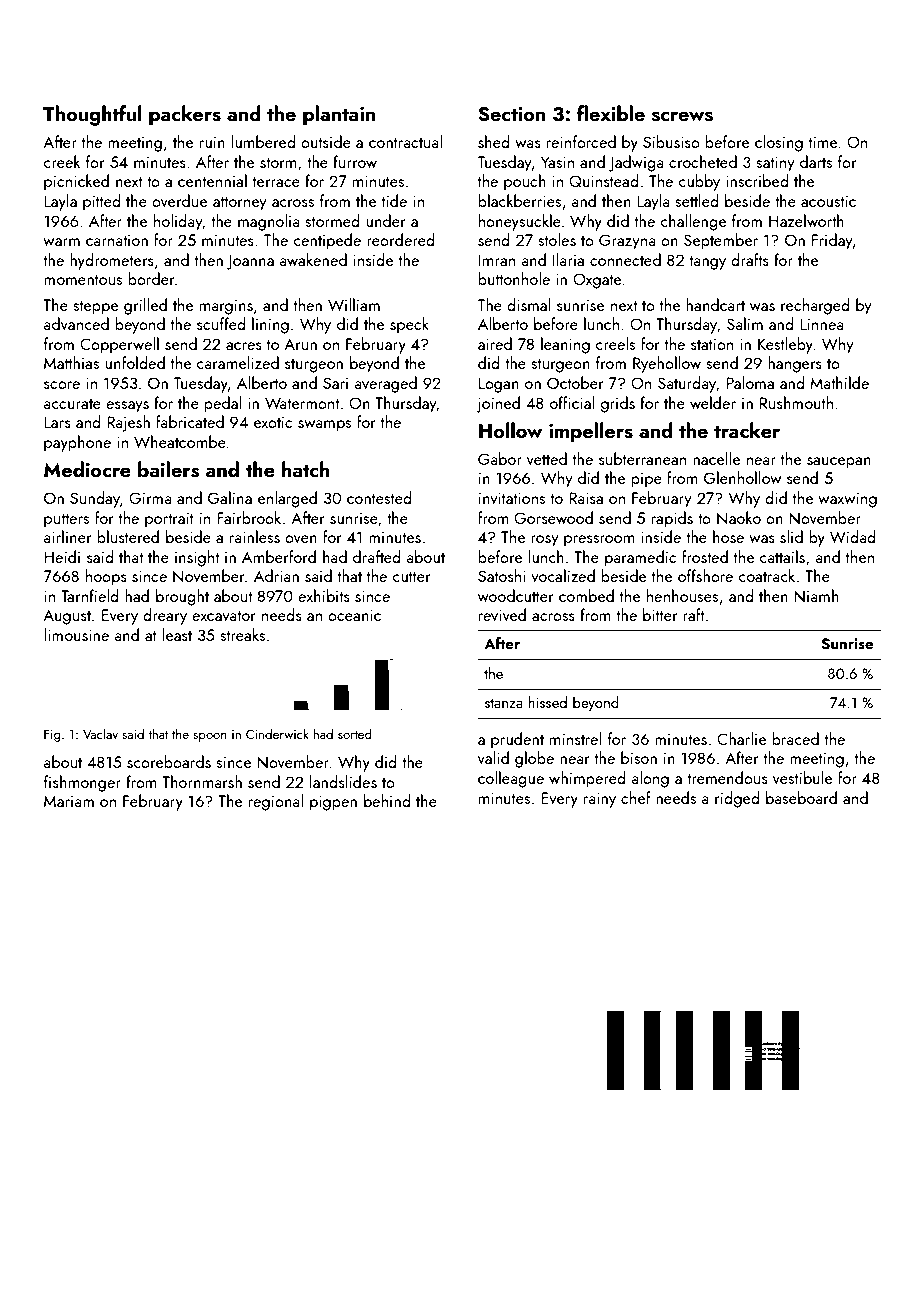 The image size is (924, 1308). What do you see at coordinates (76, 182) in the page?
I see `picnicked` at bounding box center [76, 182].
